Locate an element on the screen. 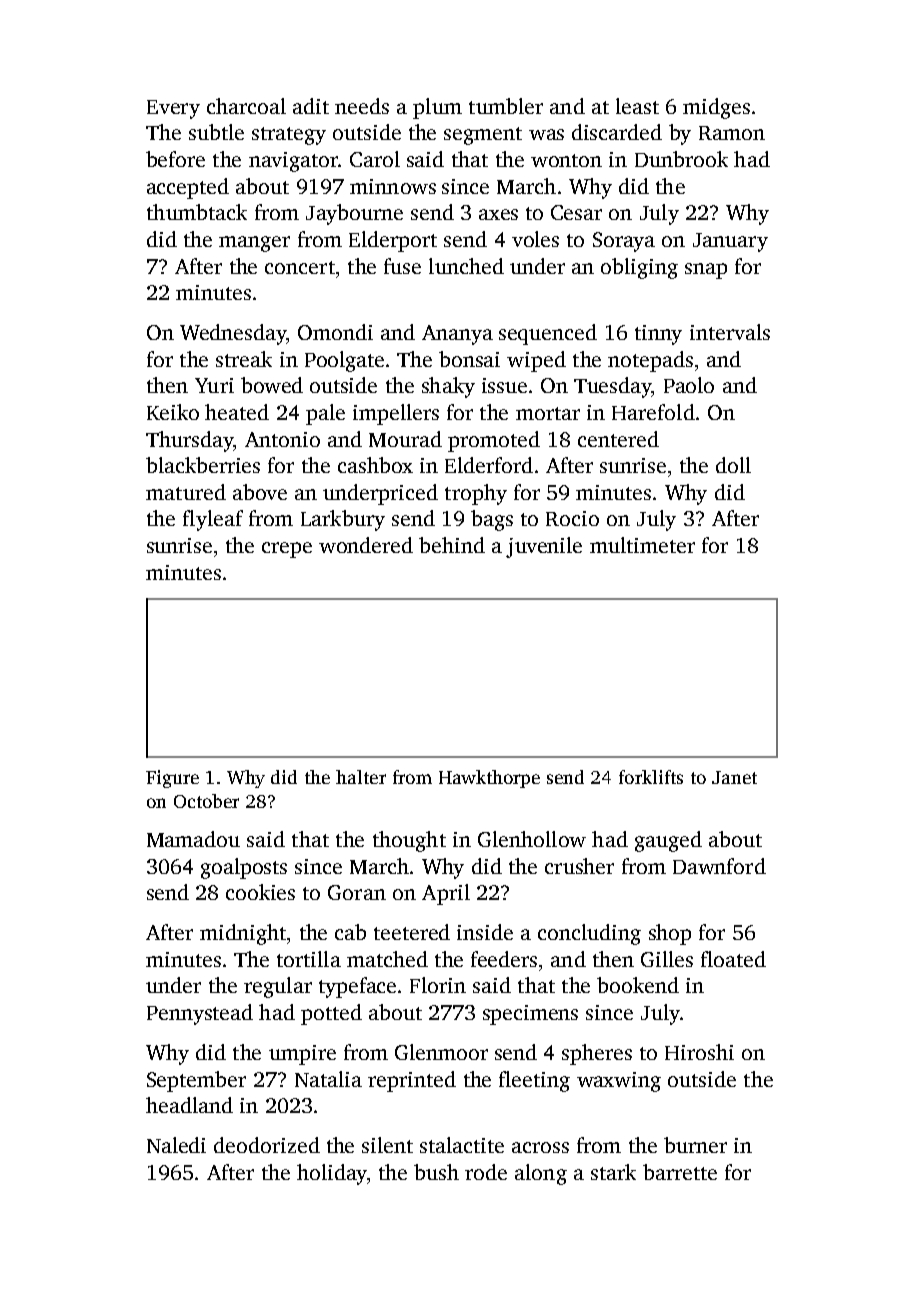  Dunbrook is located at coordinates (681, 159).
